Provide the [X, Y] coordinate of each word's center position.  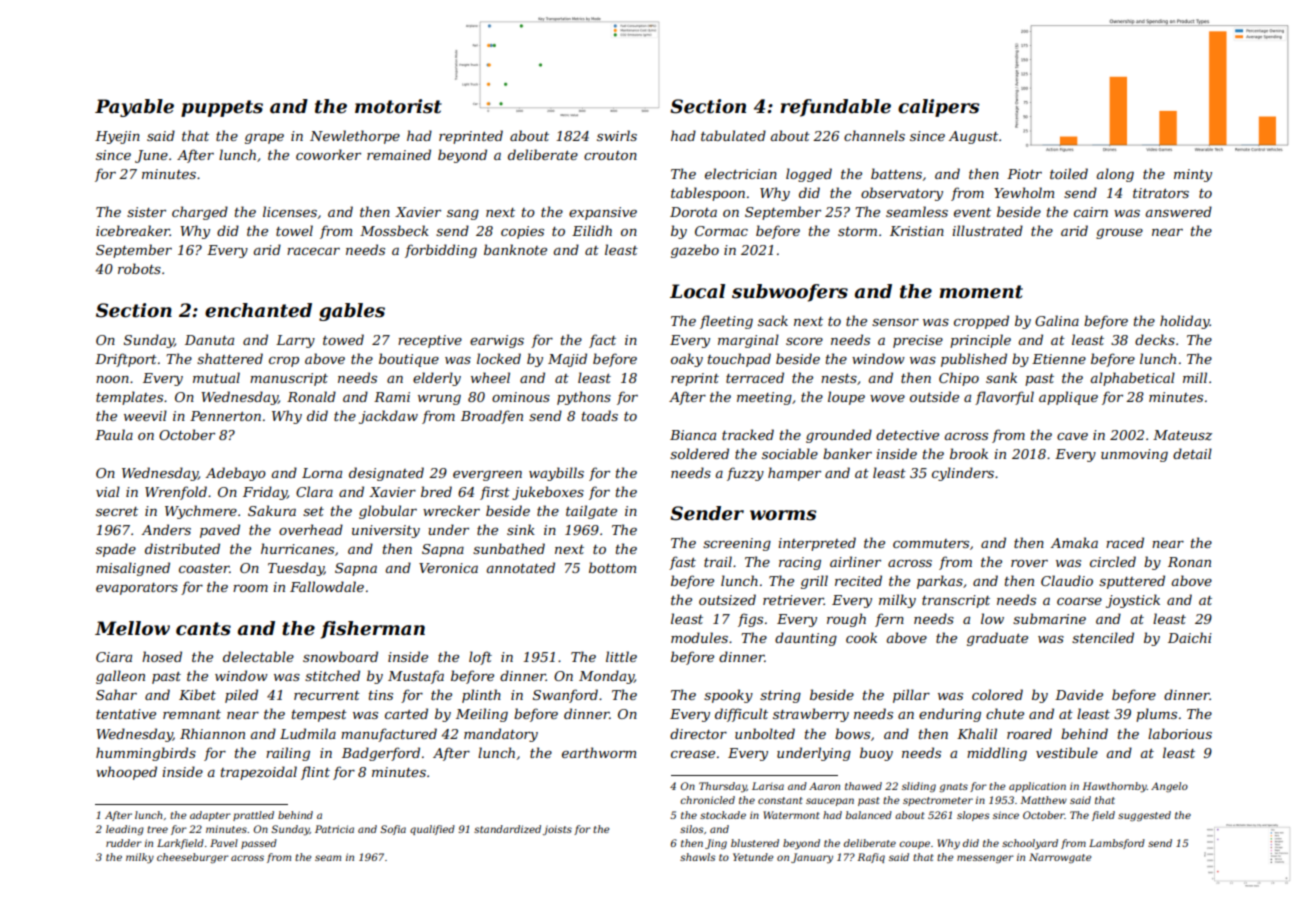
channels [874, 135]
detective [907, 434]
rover [1029, 563]
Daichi [1190, 637]
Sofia [393, 830]
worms [783, 515]
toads [600, 415]
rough [846, 620]
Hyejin [117, 137]
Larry [295, 341]
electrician [741, 173]
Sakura [272, 510]
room [250, 588]
